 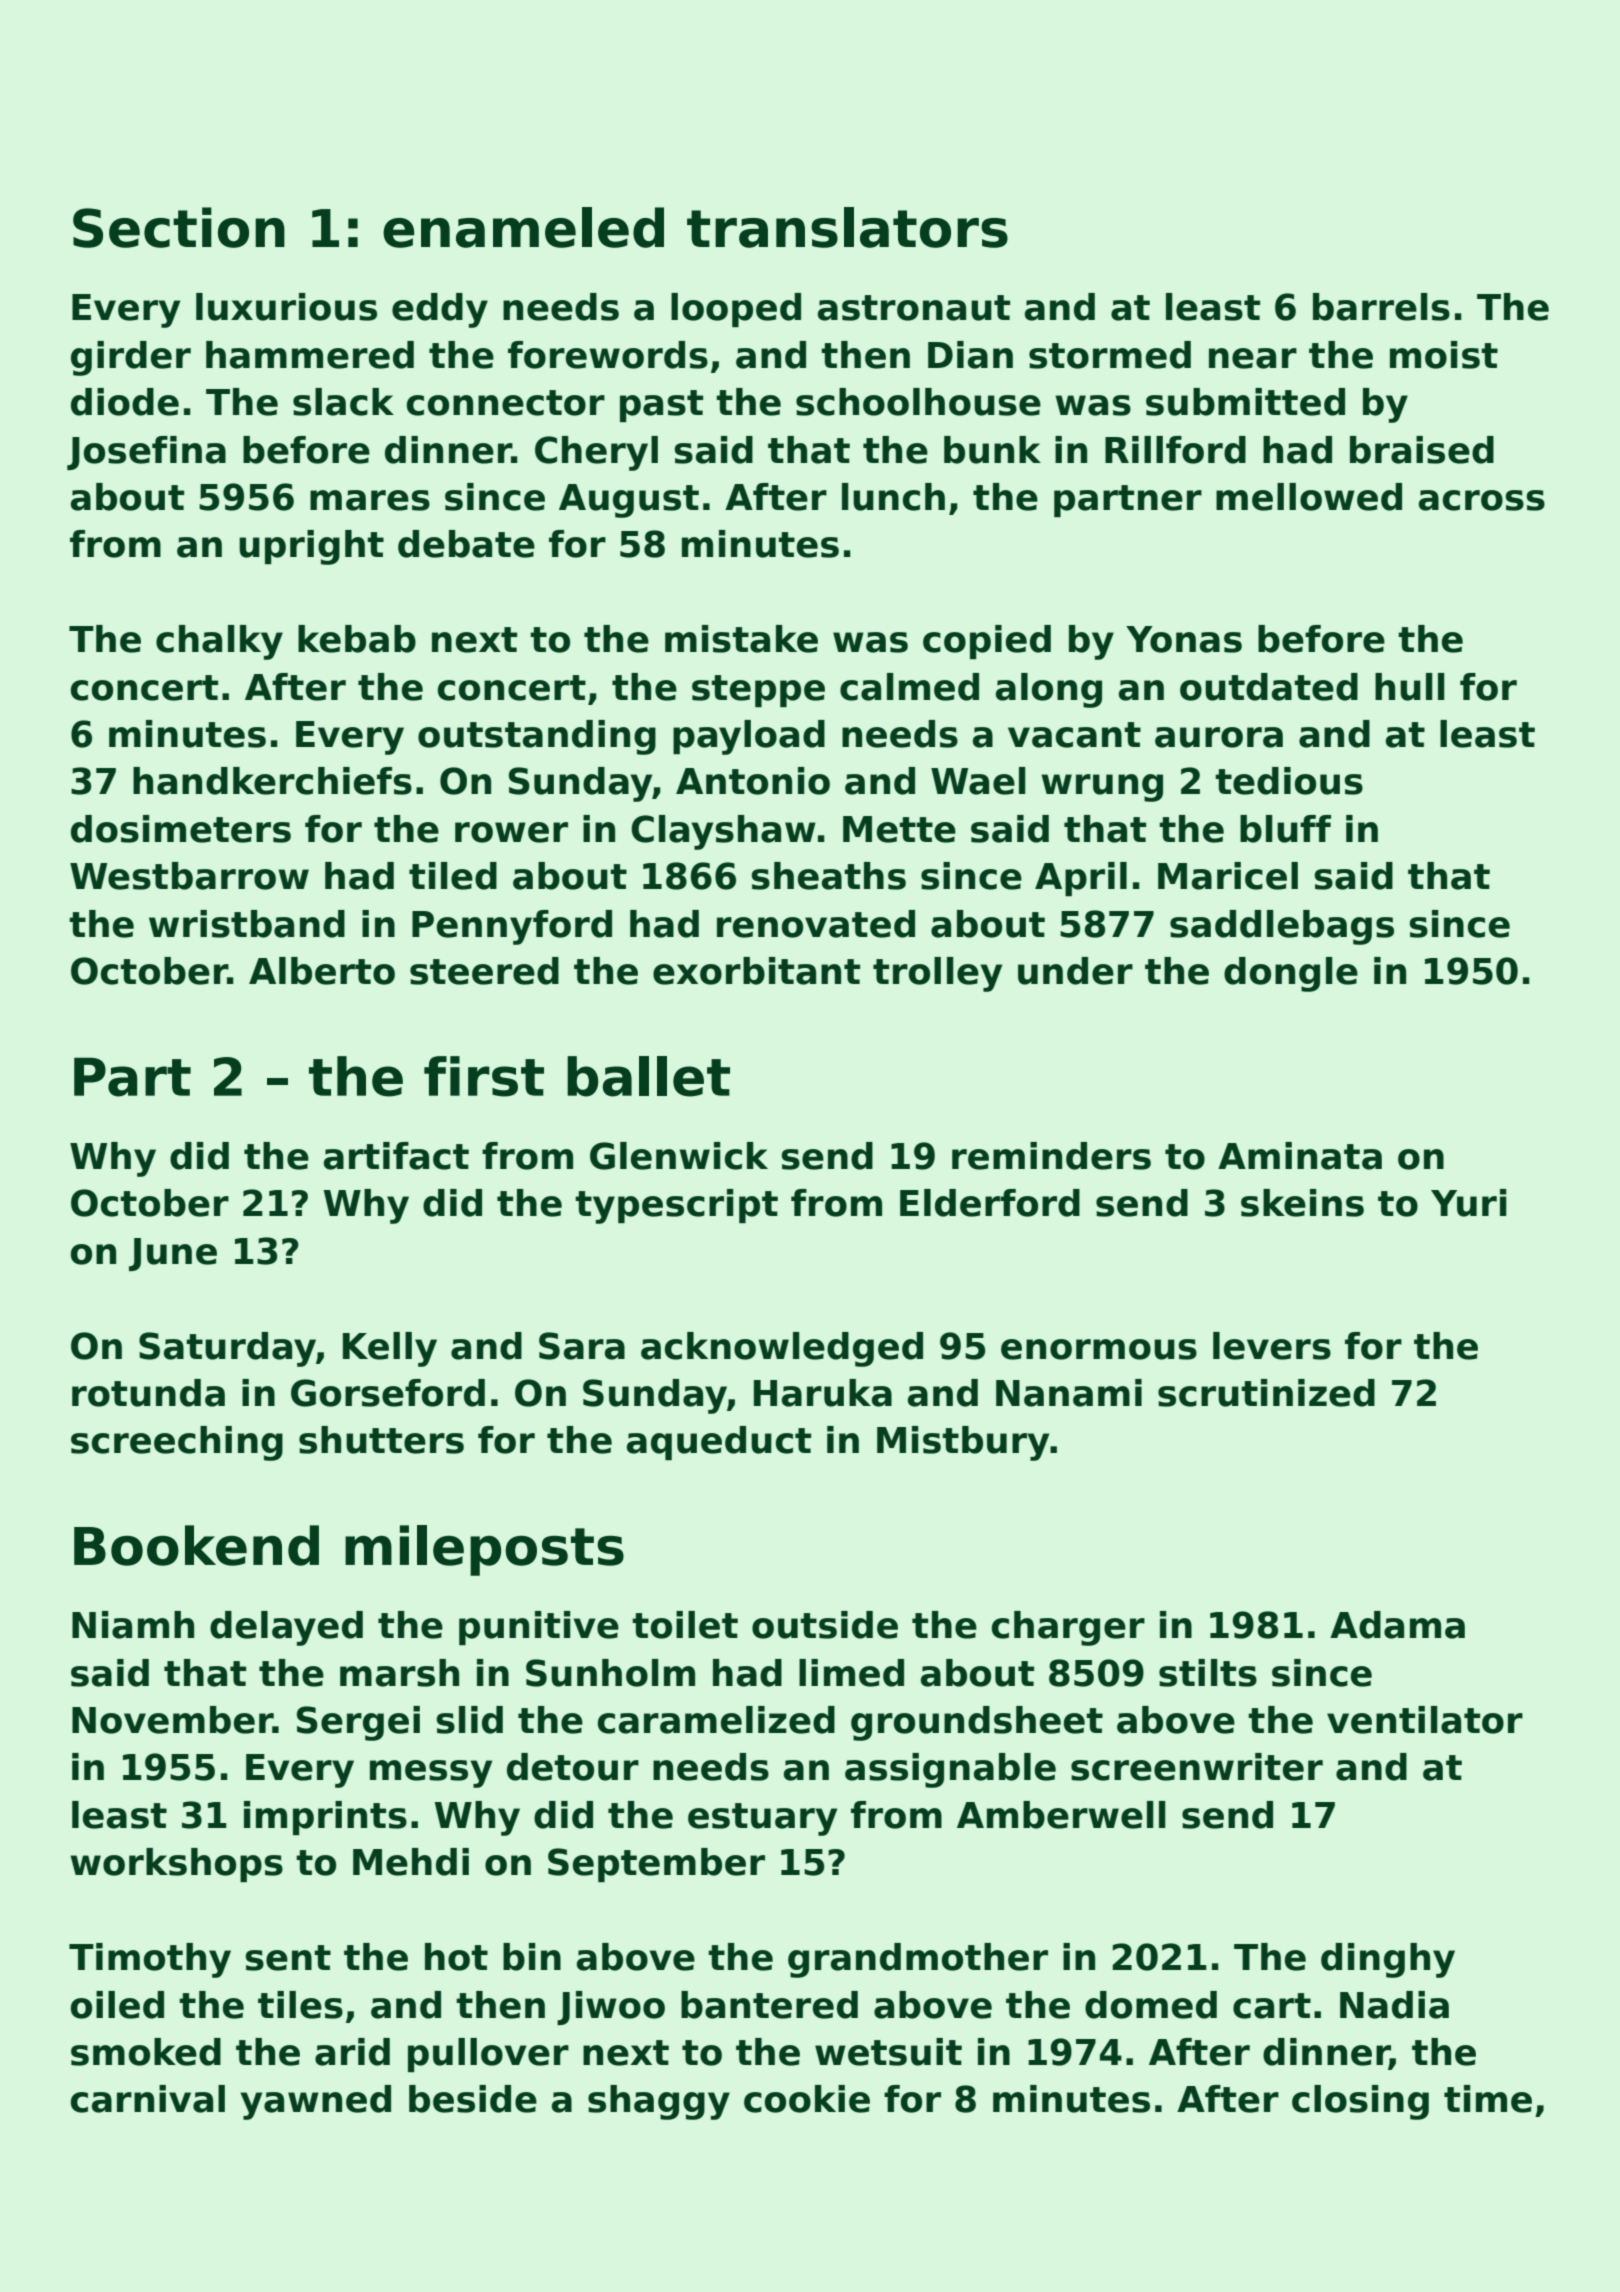 What do you see at coordinates (847, 227) in the screenshot?
I see `translators` at bounding box center [847, 227].
